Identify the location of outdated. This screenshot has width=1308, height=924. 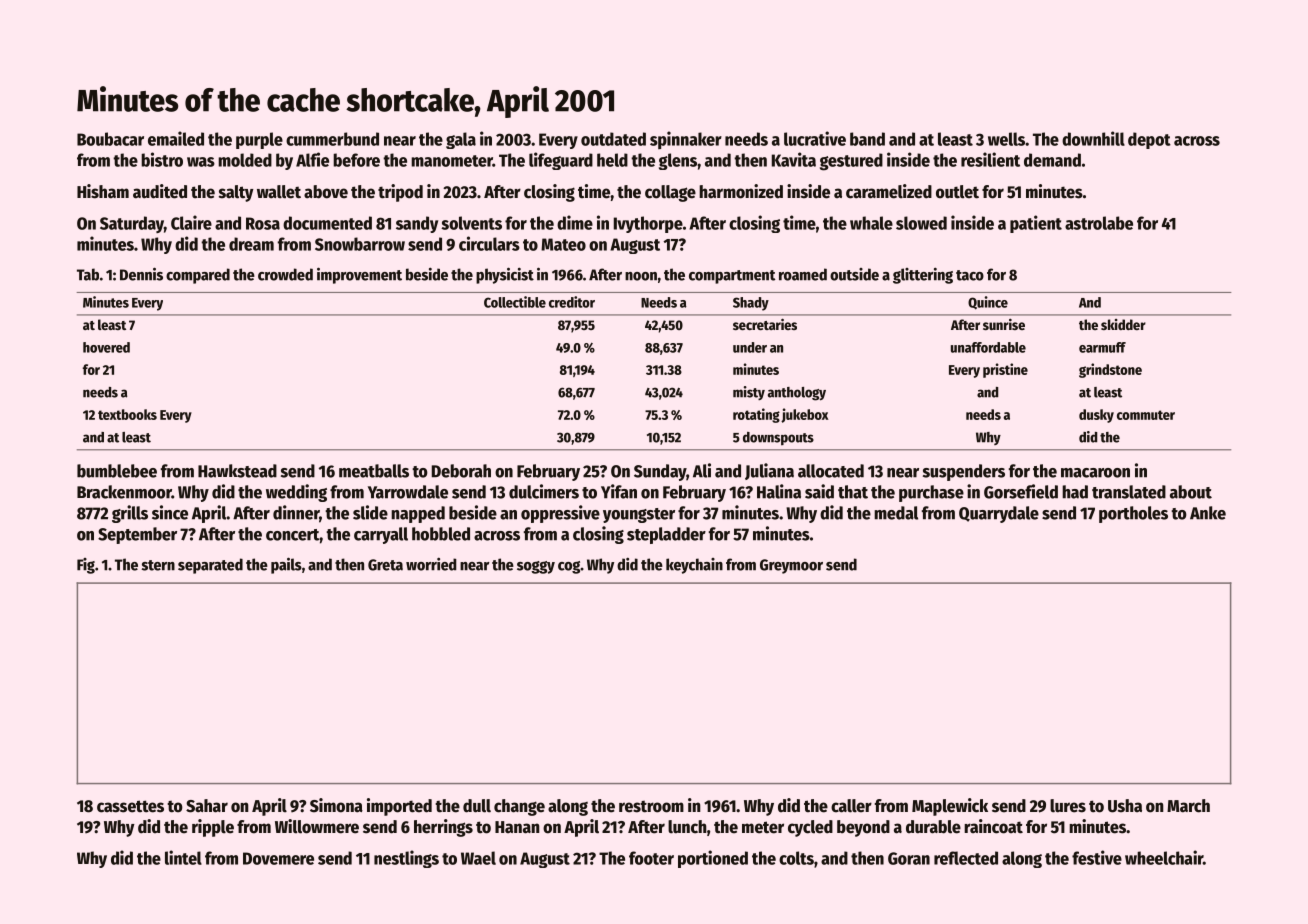
(613, 139).
